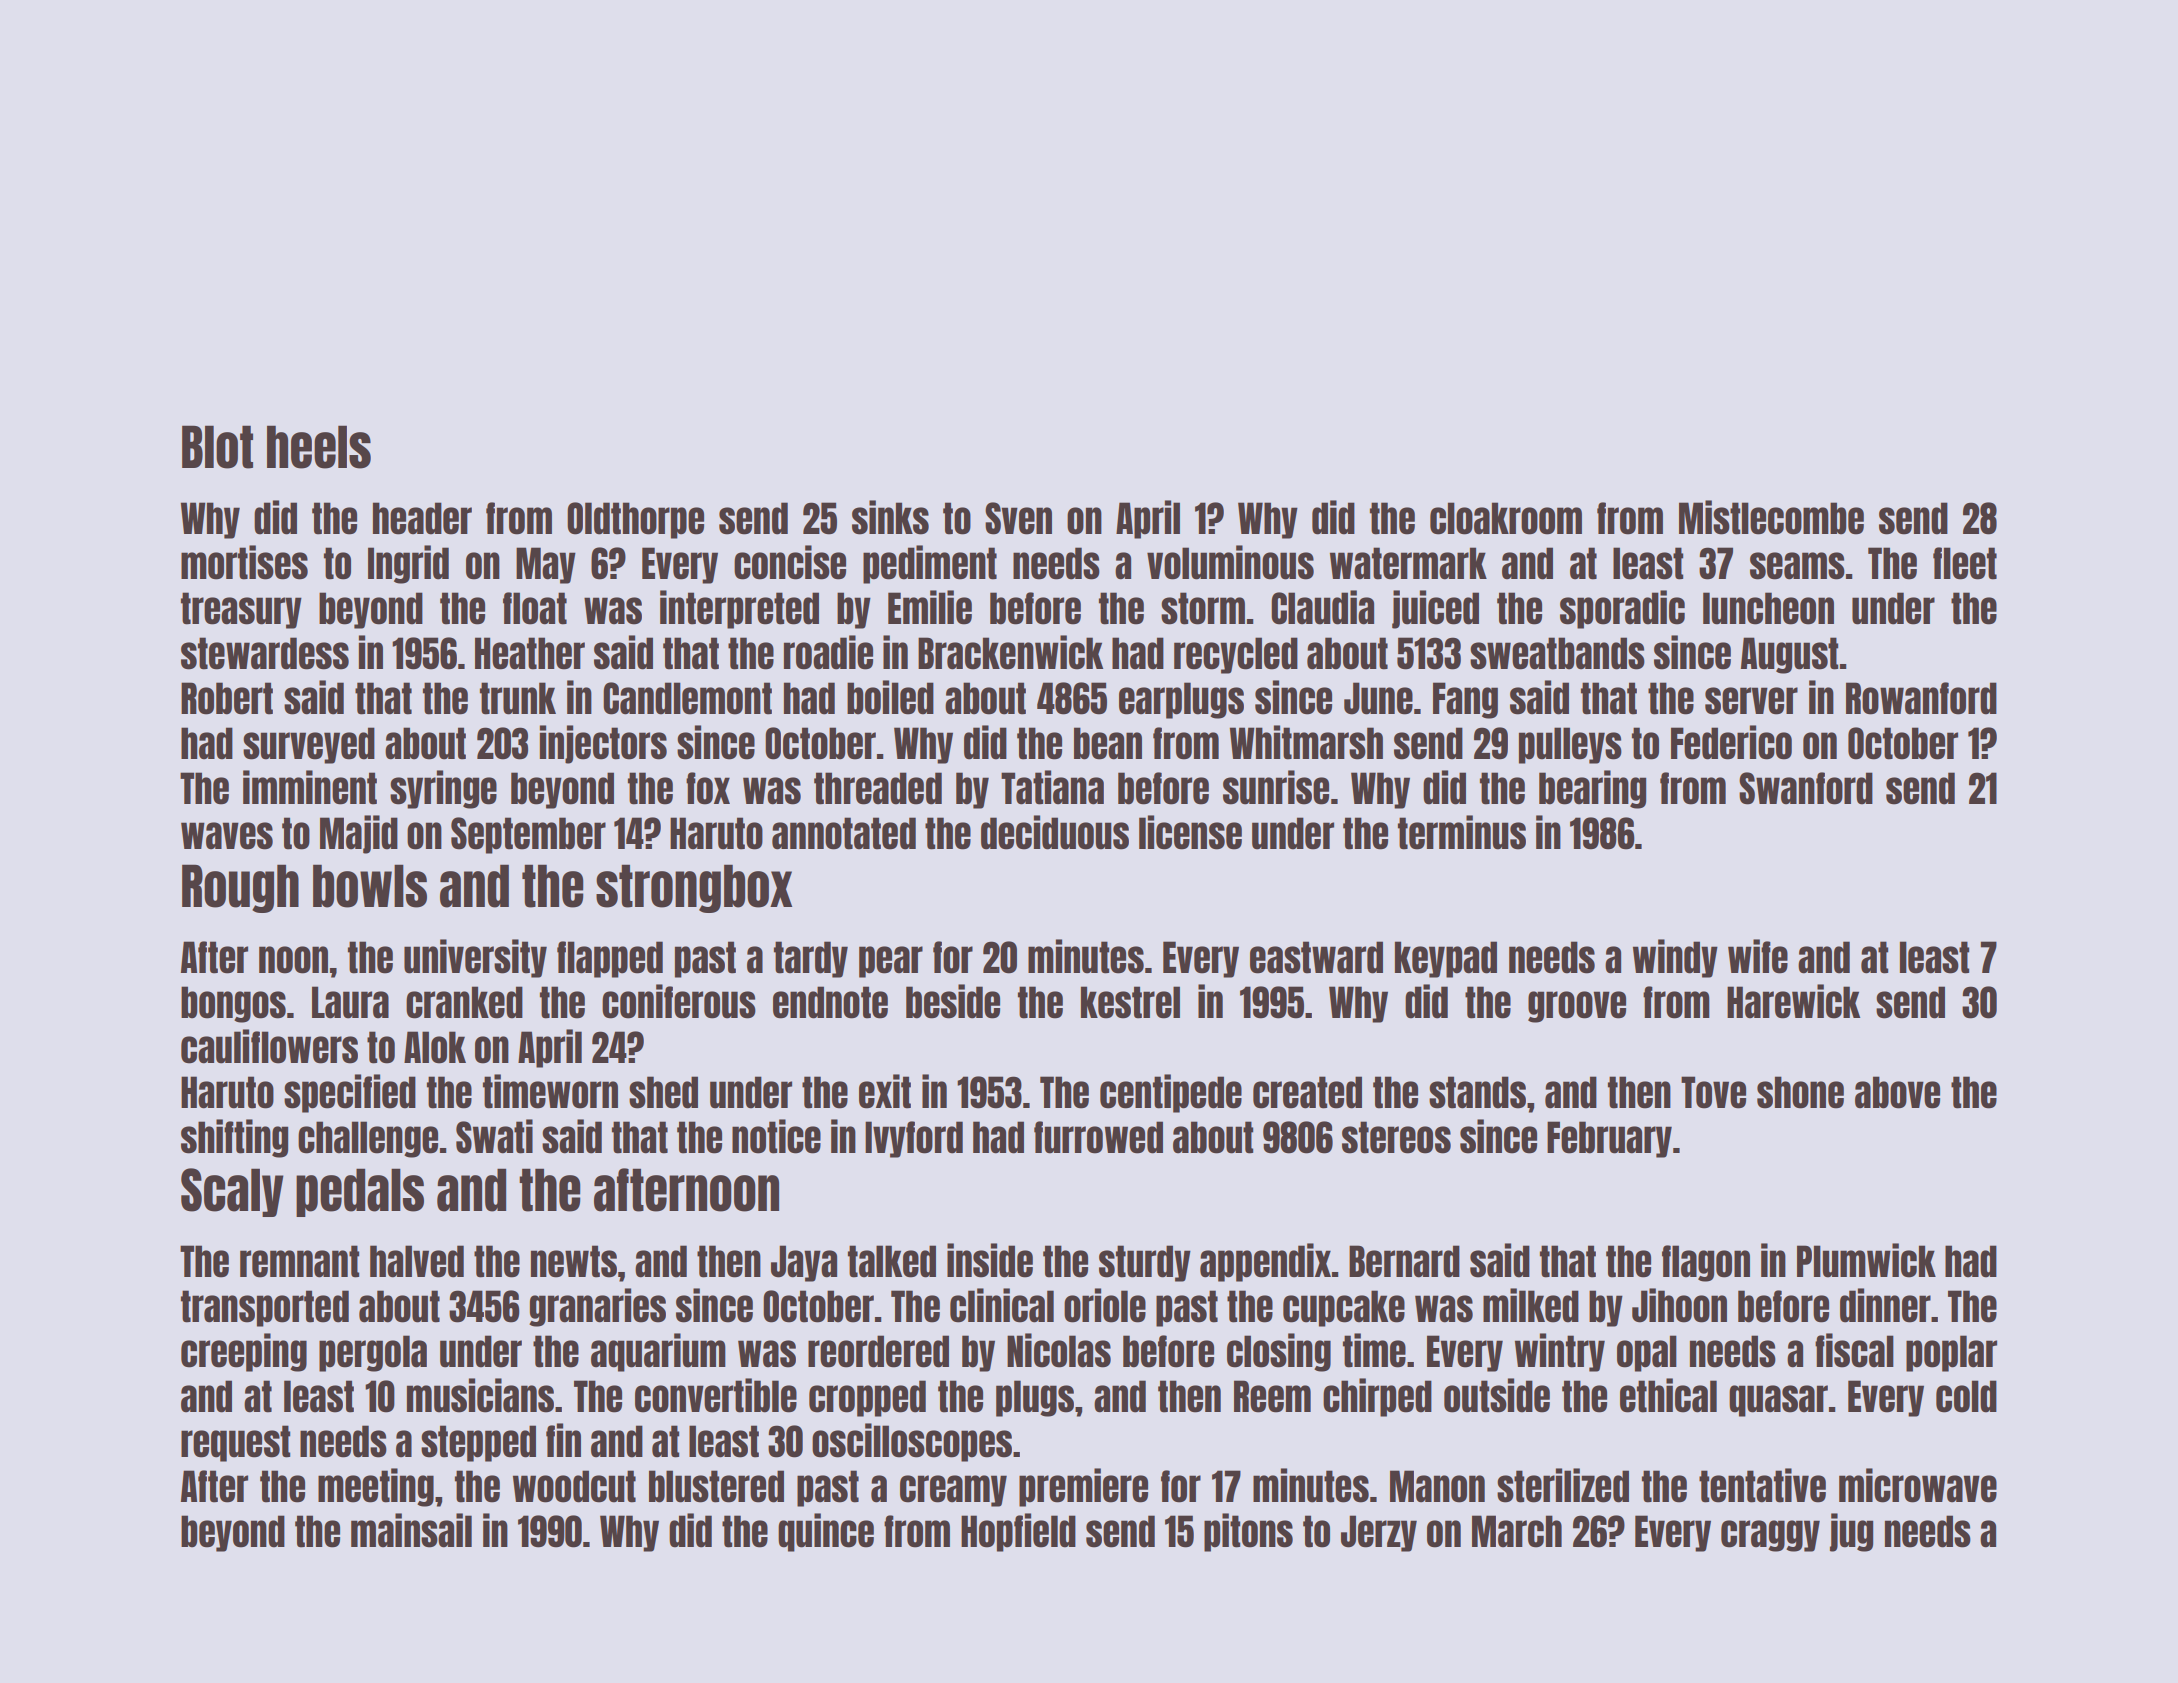  What do you see at coordinates (1965, 563) in the document?
I see `fleet` at bounding box center [1965, 563].
